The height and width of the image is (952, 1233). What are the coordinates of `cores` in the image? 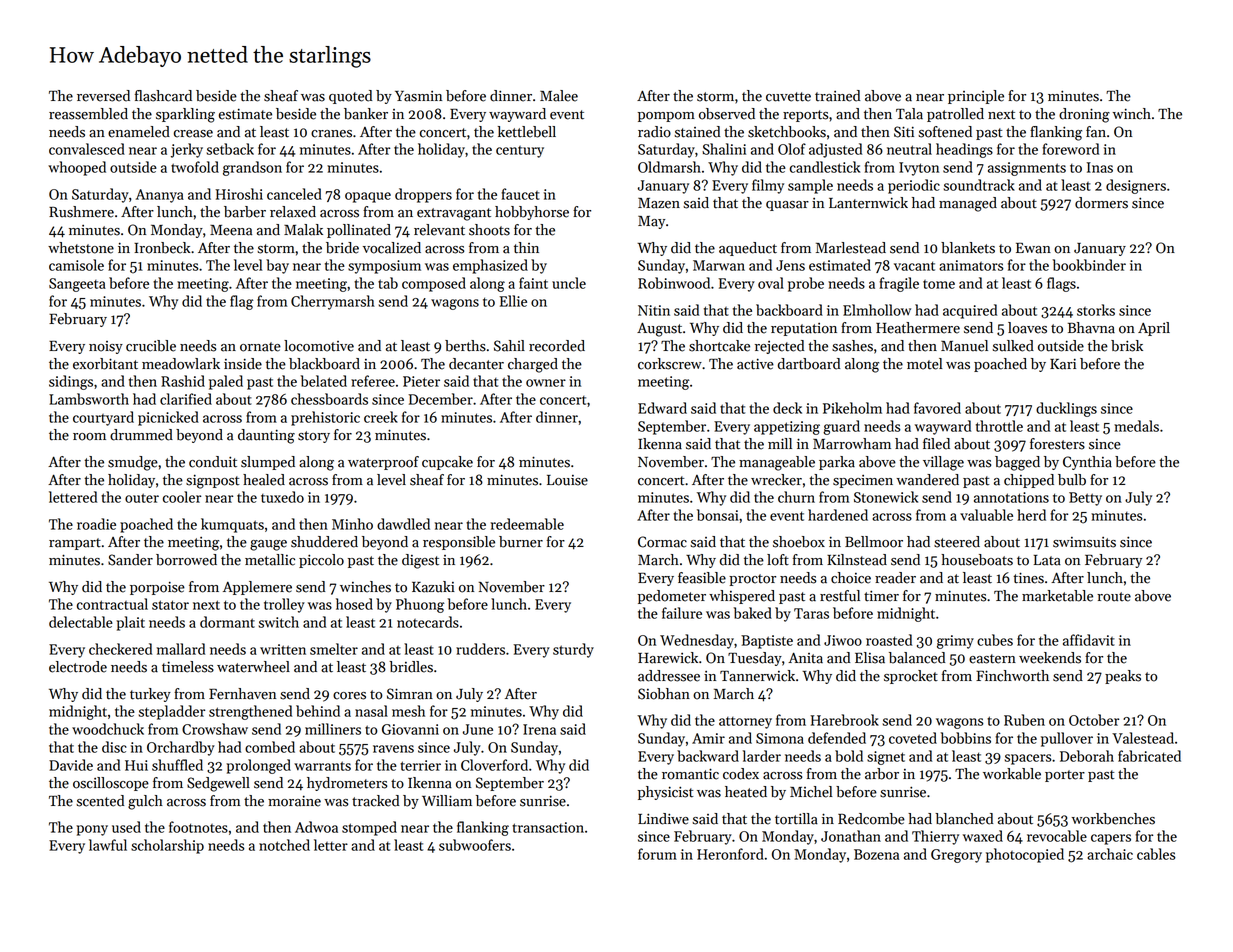 It's located at (349, 696).
